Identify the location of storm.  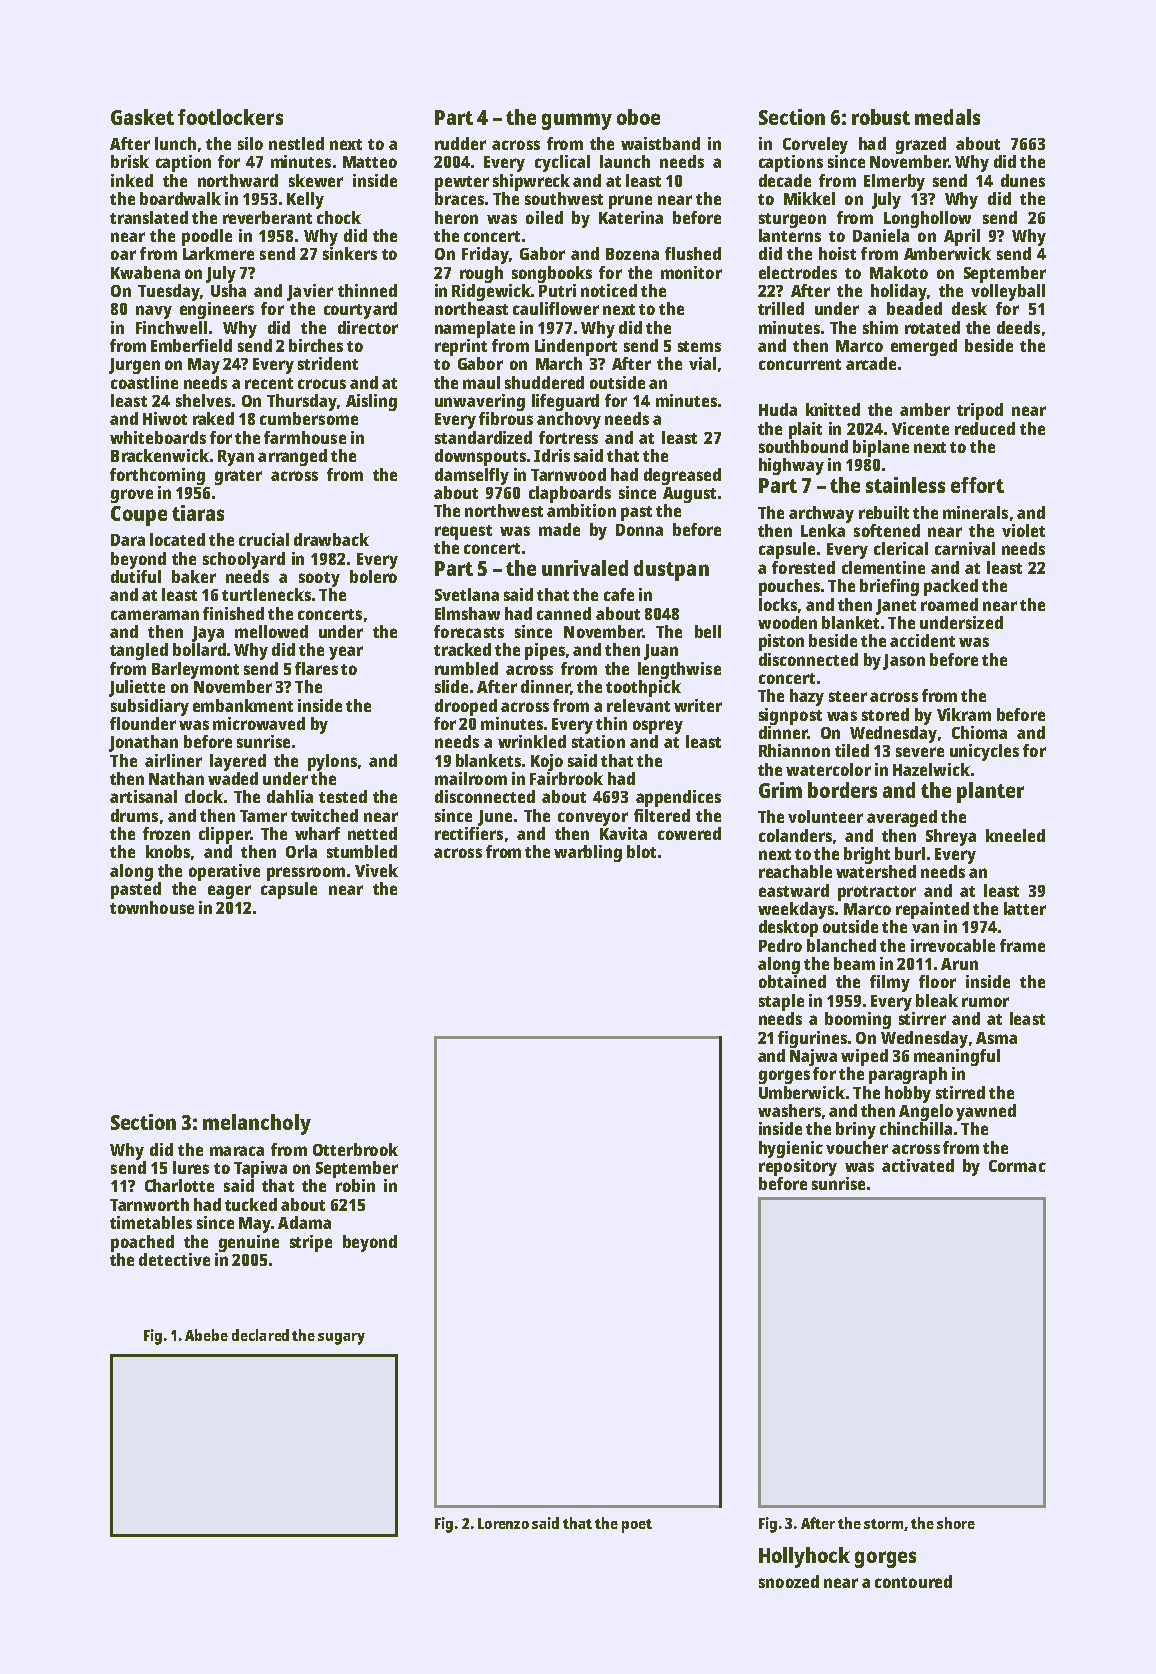
(883, 1524).
